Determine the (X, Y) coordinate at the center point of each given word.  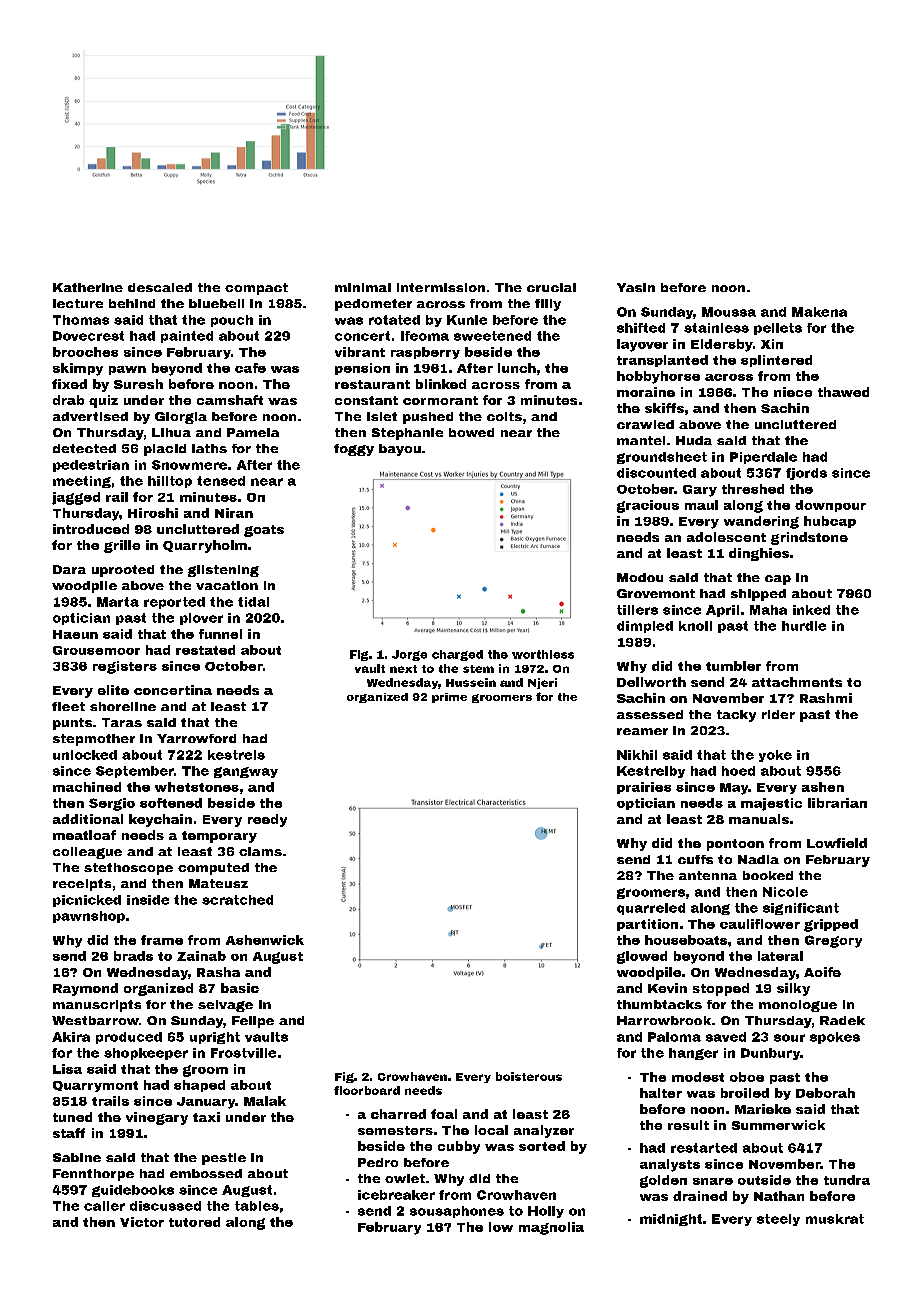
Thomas (81, 320)
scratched (237, 900)
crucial (551, 287)
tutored (194, 1222)
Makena (819, 312)
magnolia (551, 1228)
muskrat (835, 1219)
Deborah (825, 1093)
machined (87, 787)
